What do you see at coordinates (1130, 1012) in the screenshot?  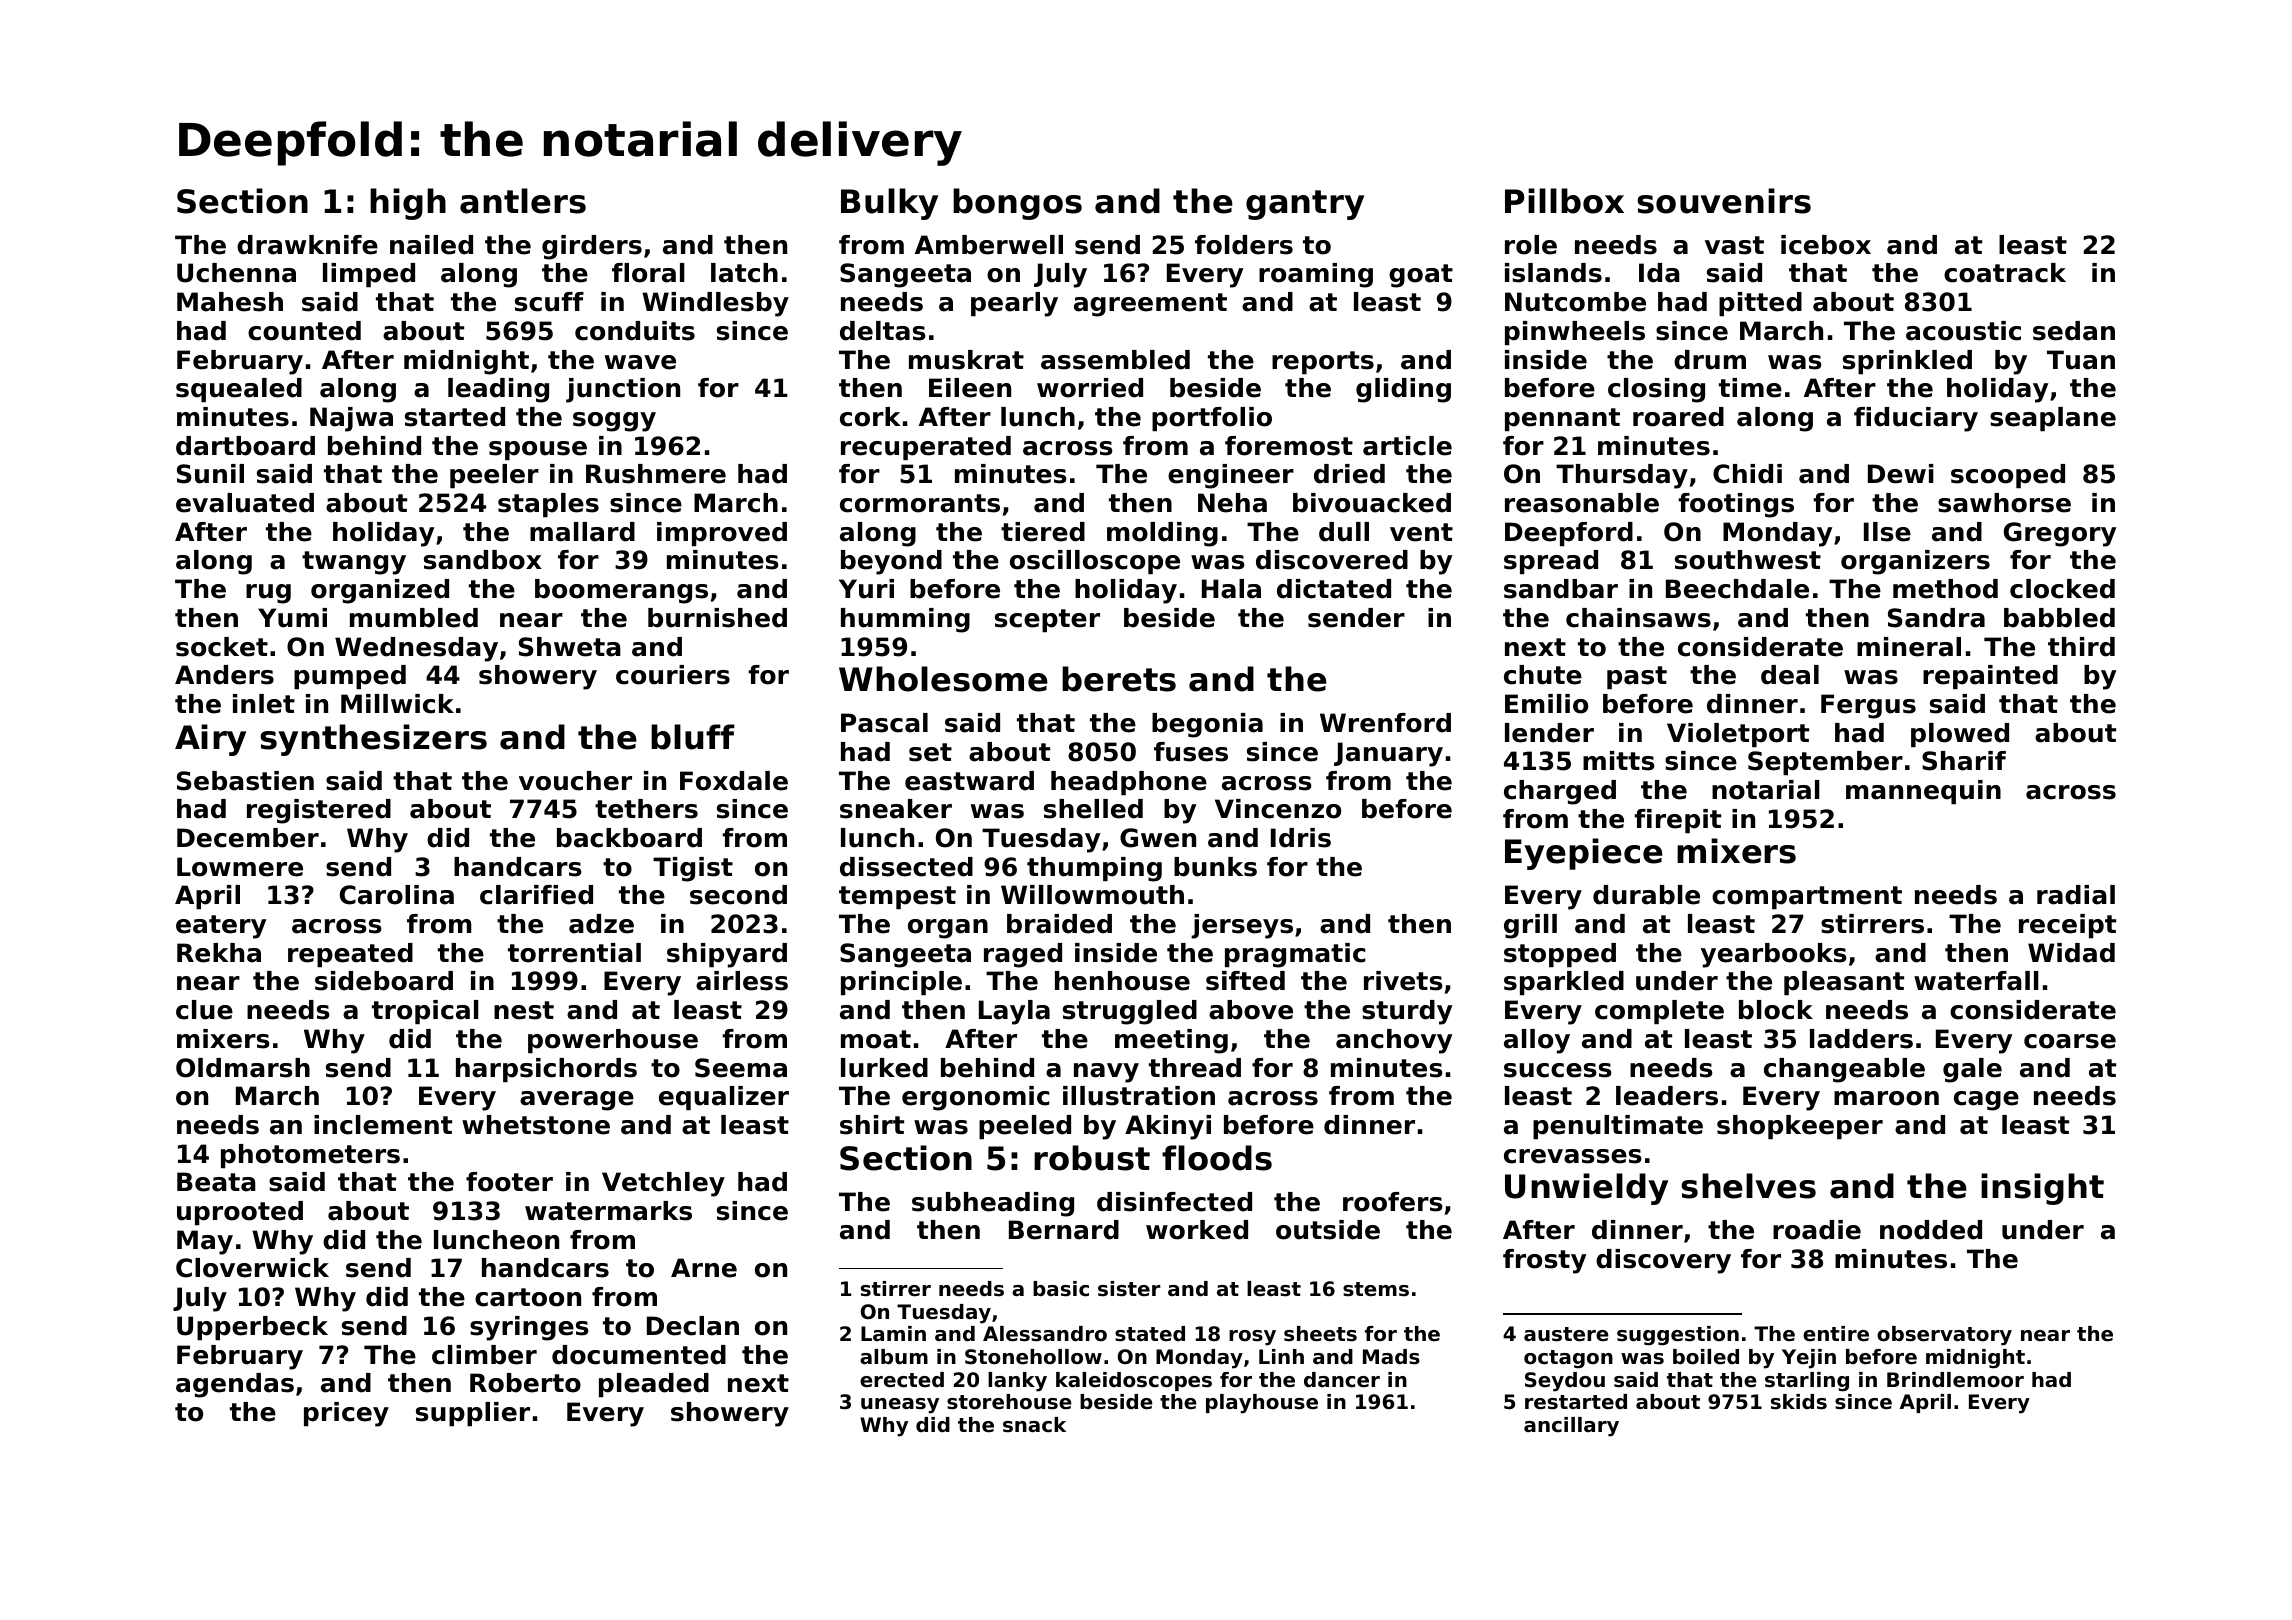 I see `struggled` at bounding box center [1130, 1012].
